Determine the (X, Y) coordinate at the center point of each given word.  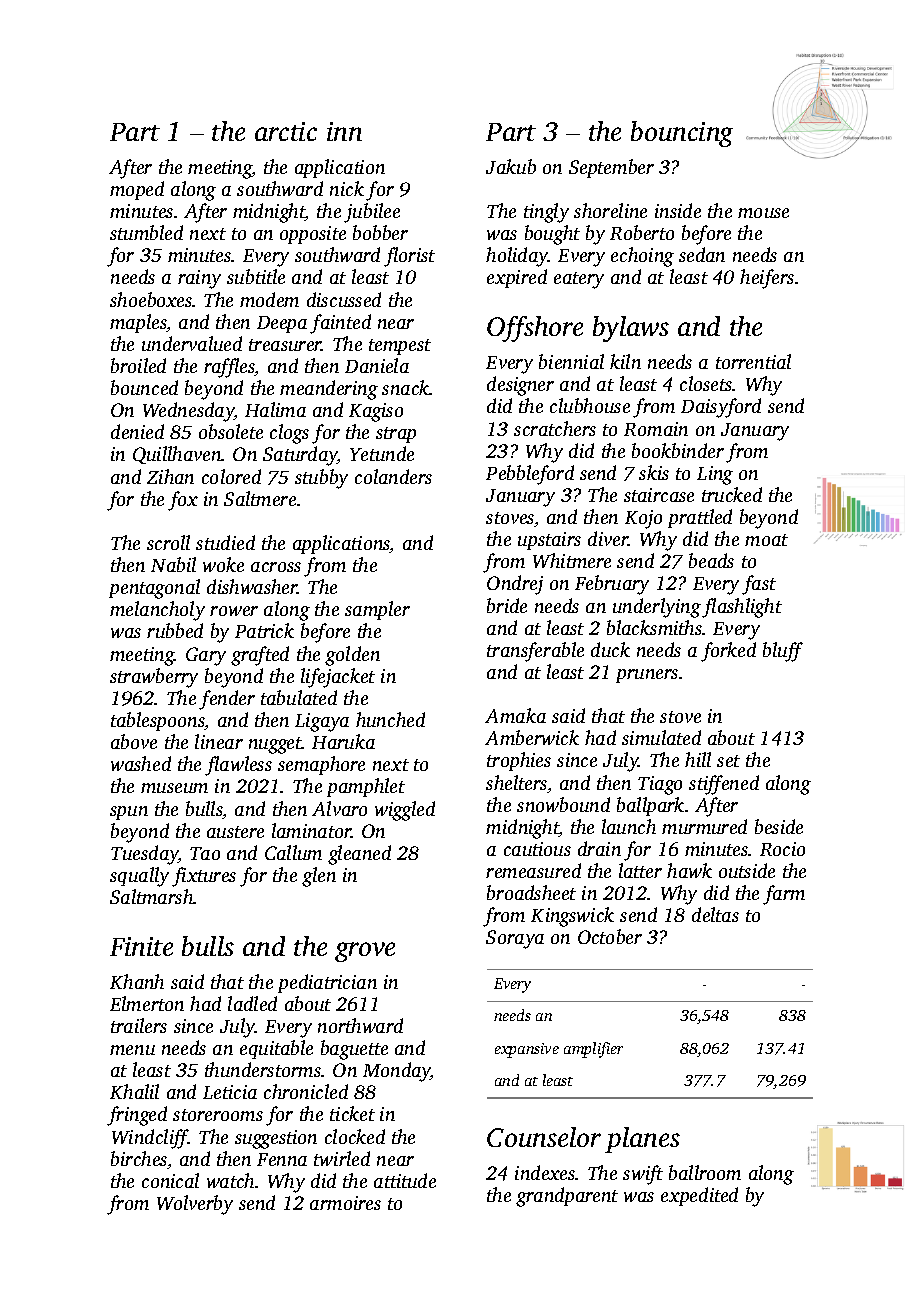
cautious (537, 849)
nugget (275, 745)
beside (779, 826)
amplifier (593, 1050)
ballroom (705, 1172)
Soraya (515, 939)
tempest (400, 347)
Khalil (134, 1091)
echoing (642, 257)
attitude (405, 1180)
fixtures (204, 877)
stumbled (146, 232)
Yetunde (382, 453)
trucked (732, 494)
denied (137, 431)
